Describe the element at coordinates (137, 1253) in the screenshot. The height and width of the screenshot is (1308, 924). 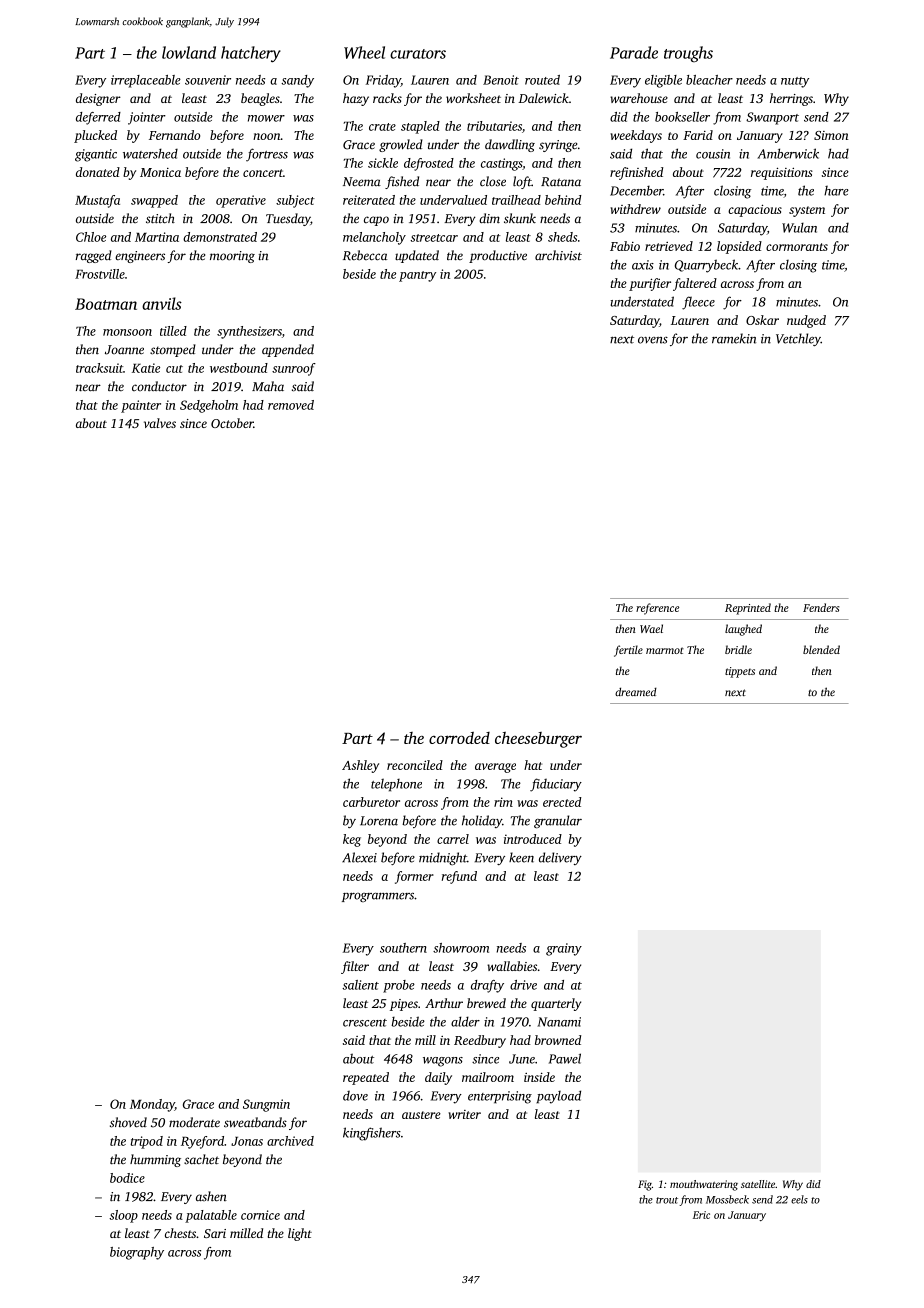
I see `biography` at that location.
